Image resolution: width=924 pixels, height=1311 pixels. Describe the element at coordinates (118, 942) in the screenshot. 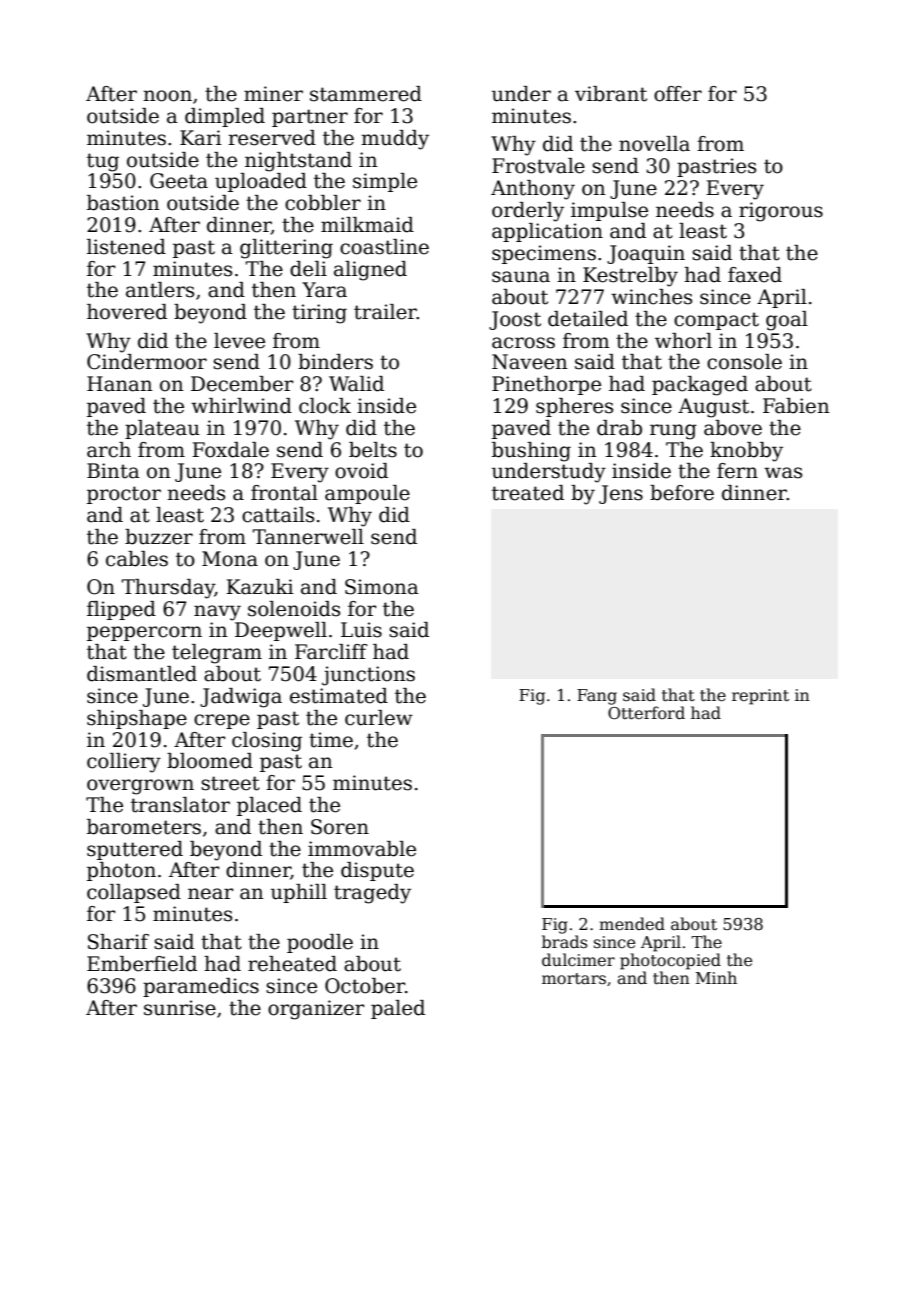

I see `Sharif` at that location.
